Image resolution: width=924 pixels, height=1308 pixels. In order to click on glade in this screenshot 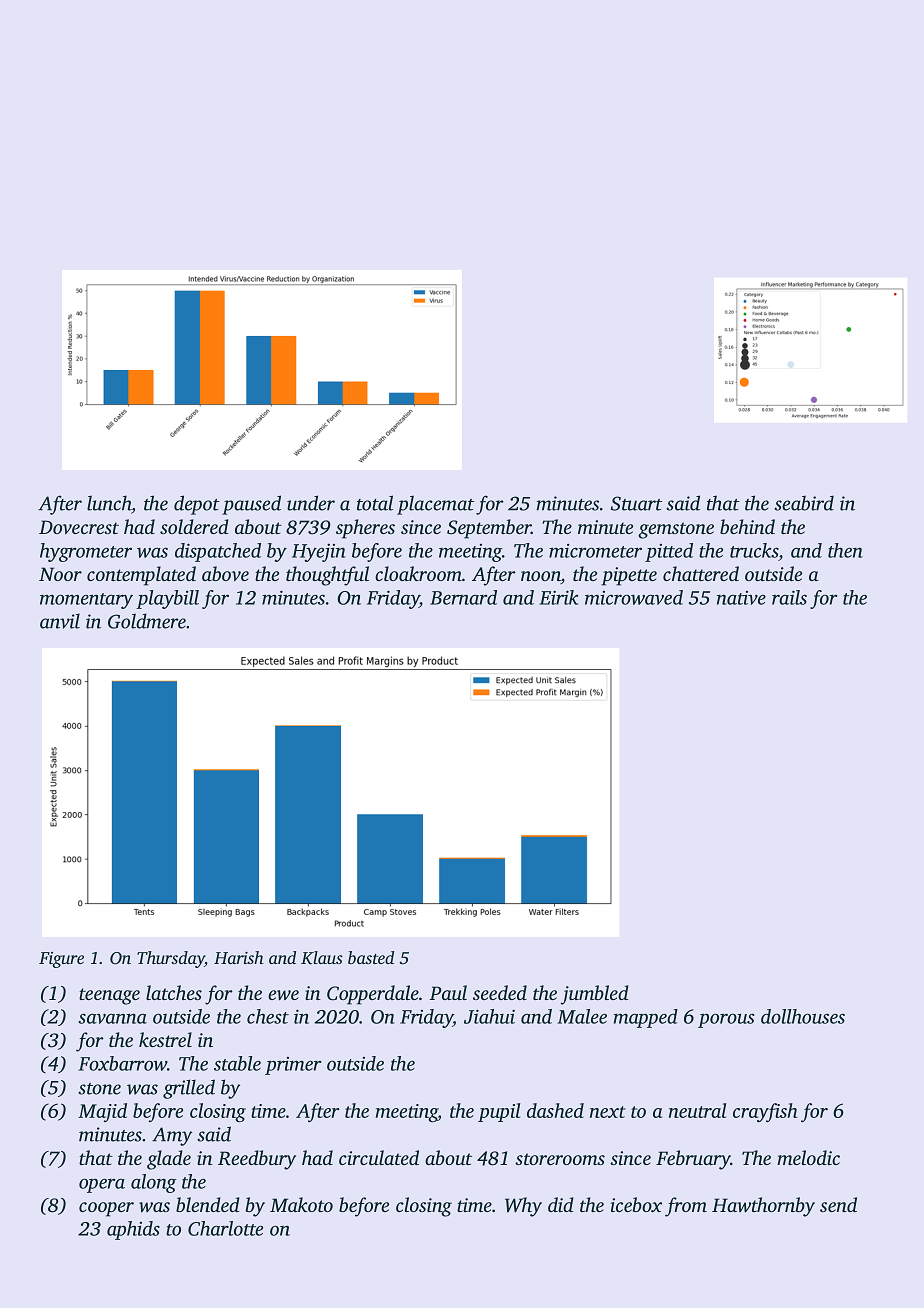, I will do `click(169, 1160)`.
